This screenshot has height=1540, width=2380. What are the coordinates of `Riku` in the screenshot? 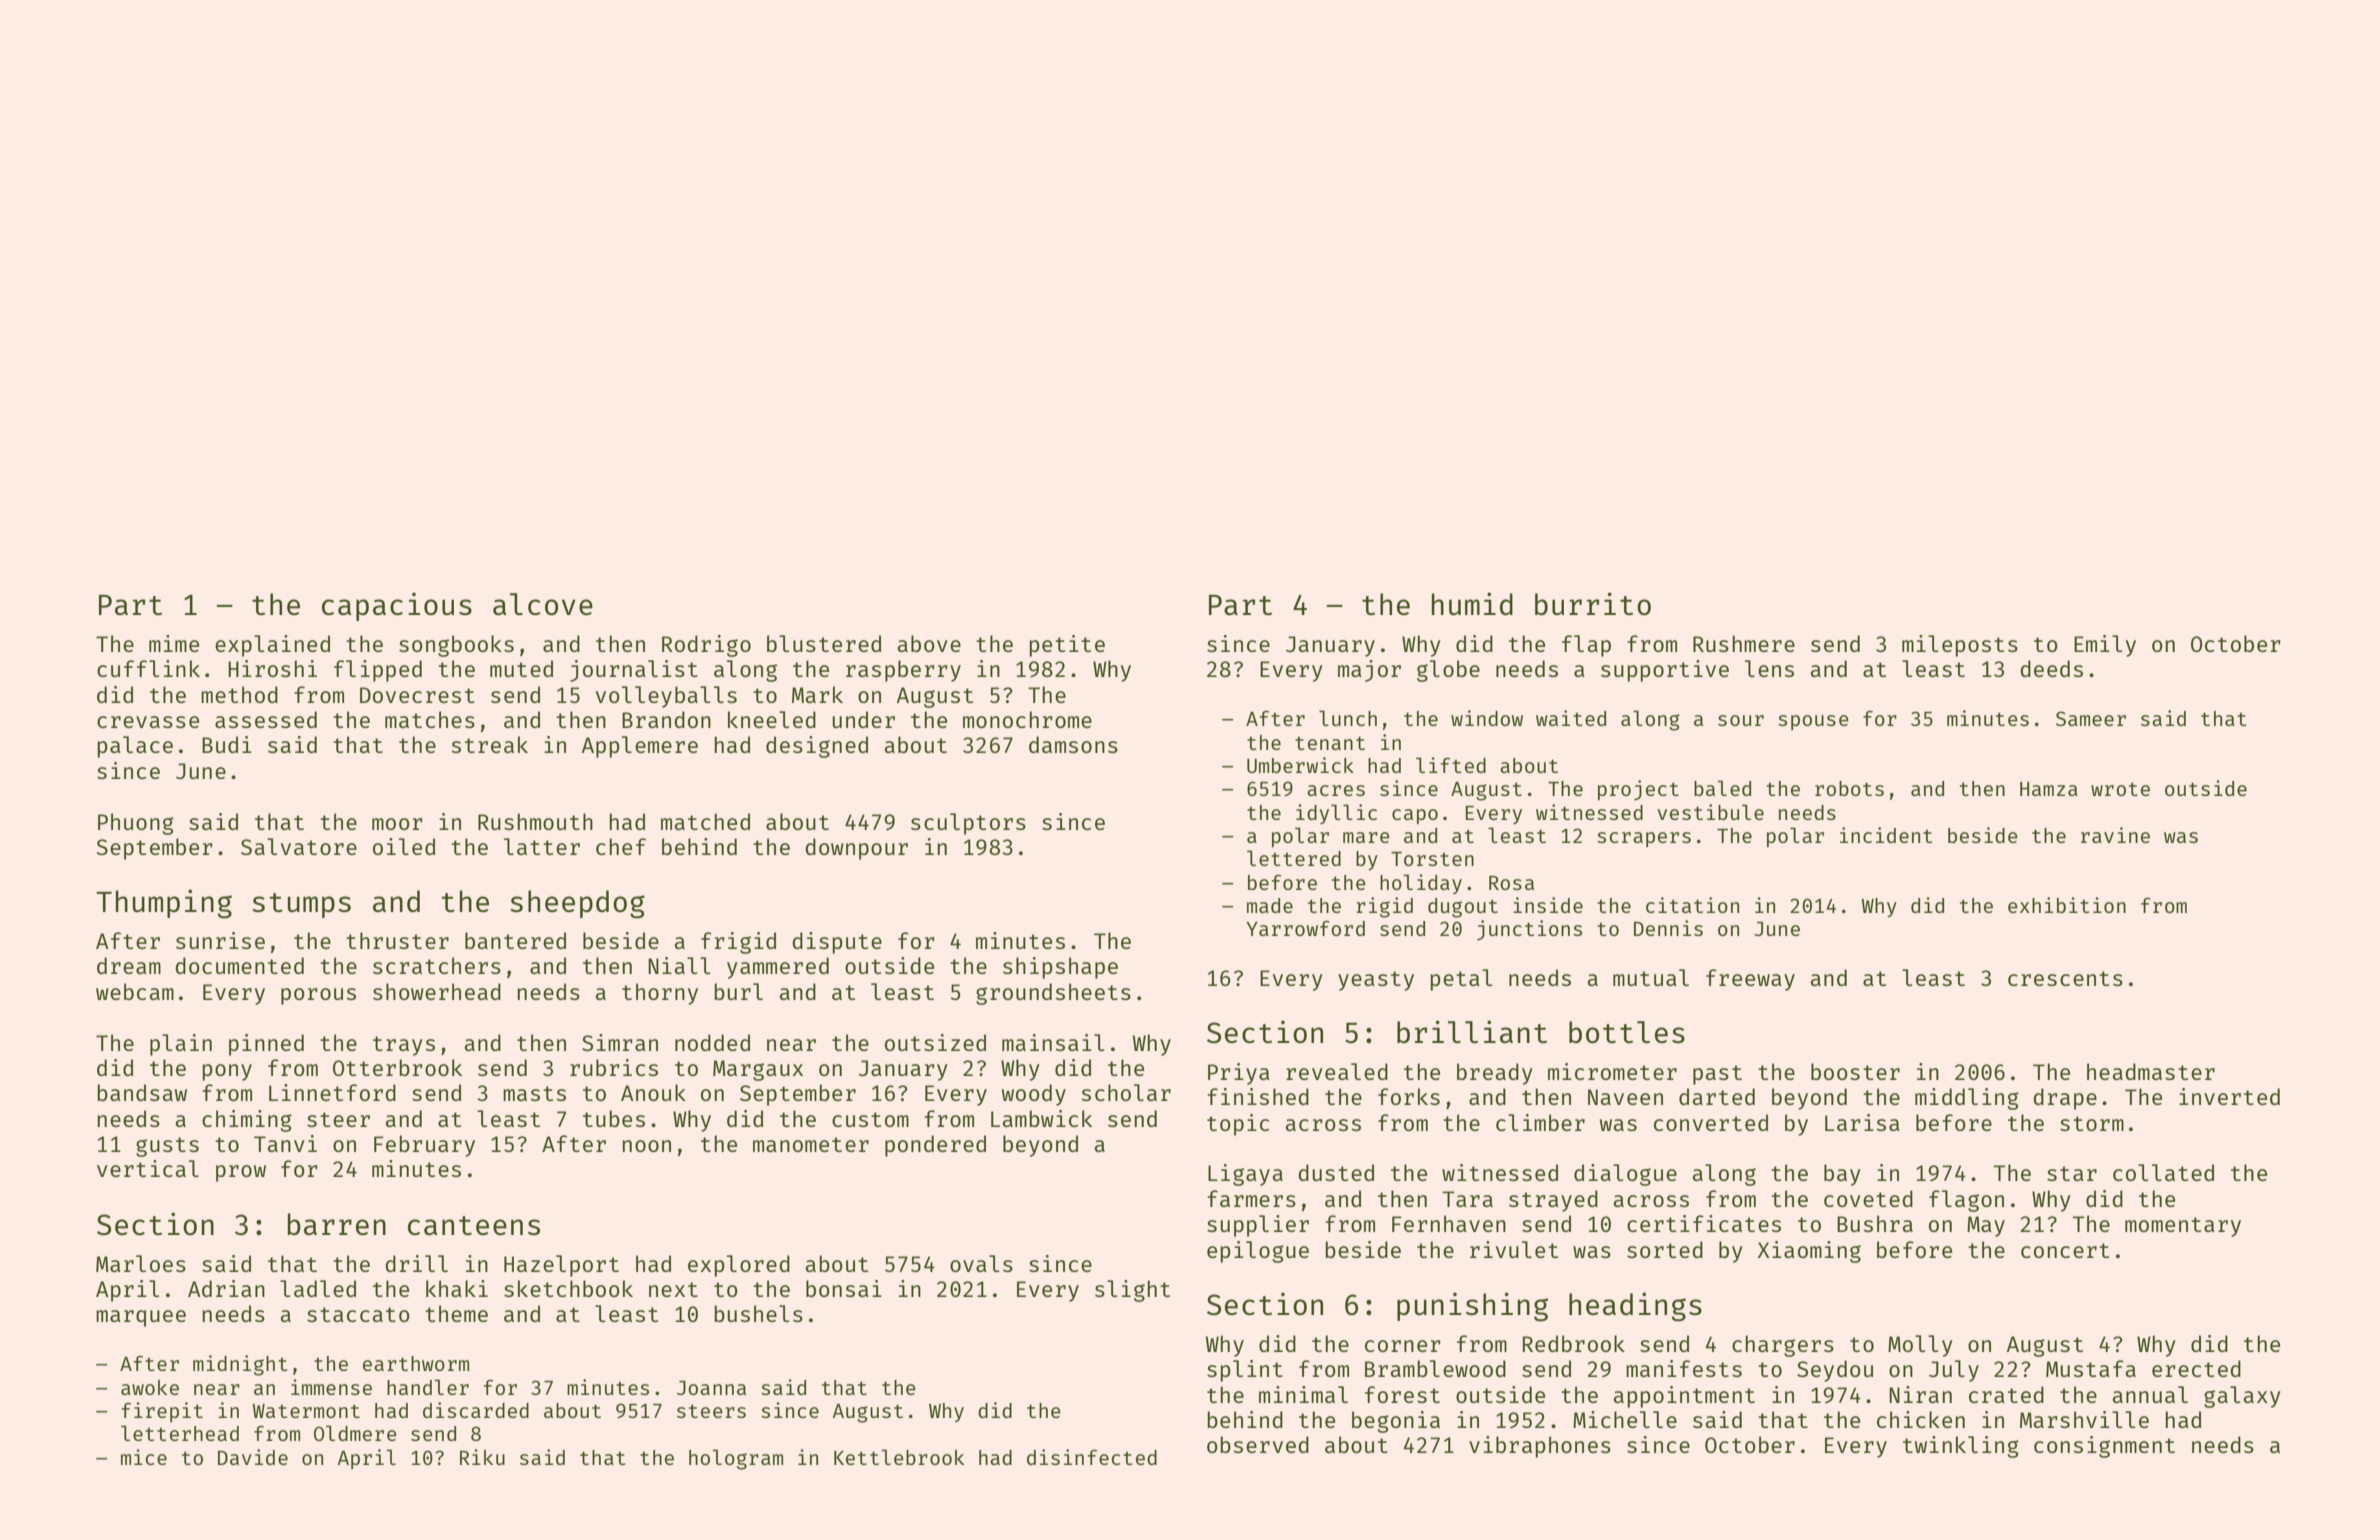 It's located at (482, 1457).
